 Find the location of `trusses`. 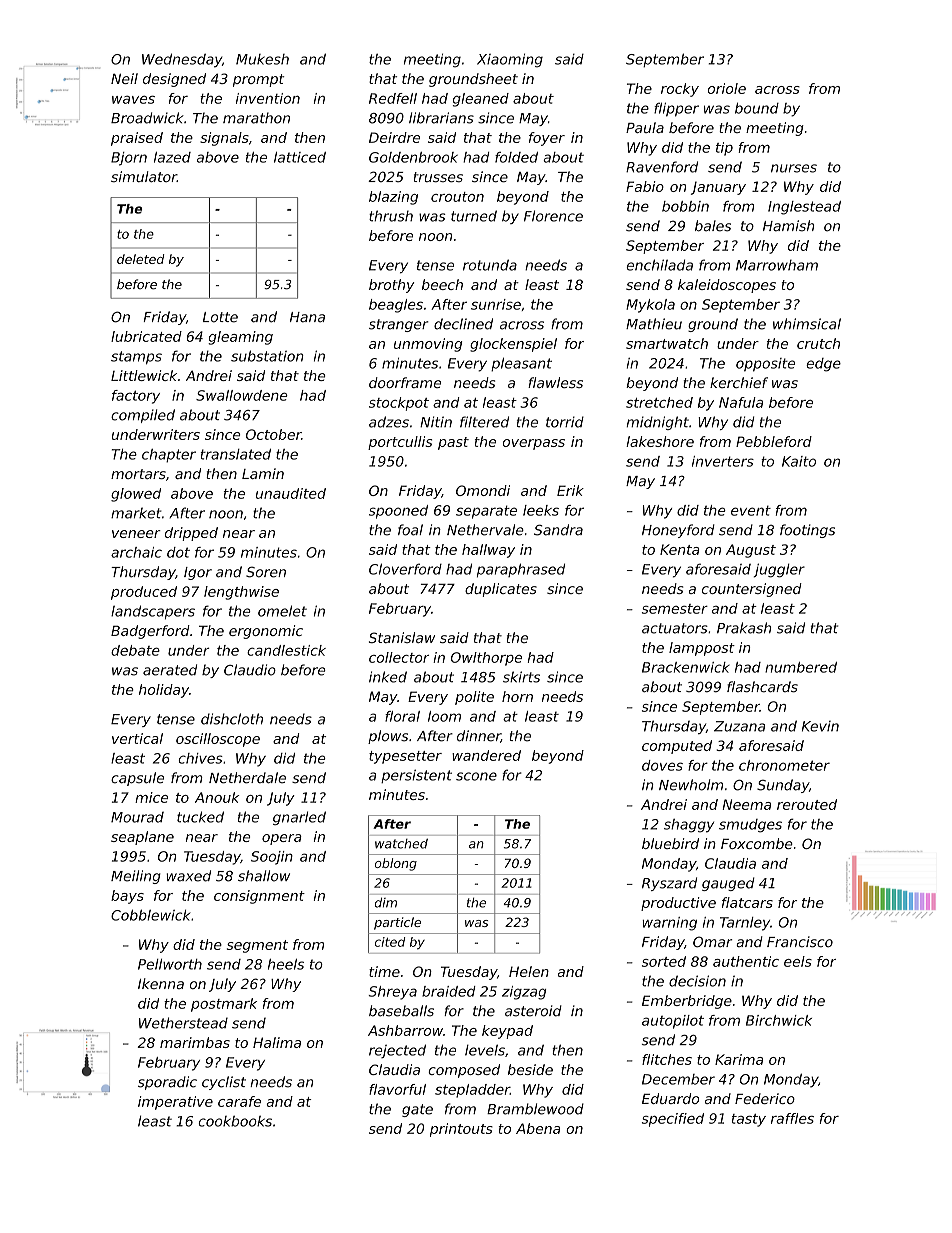

trusses is located at coordinates (438, 177).
